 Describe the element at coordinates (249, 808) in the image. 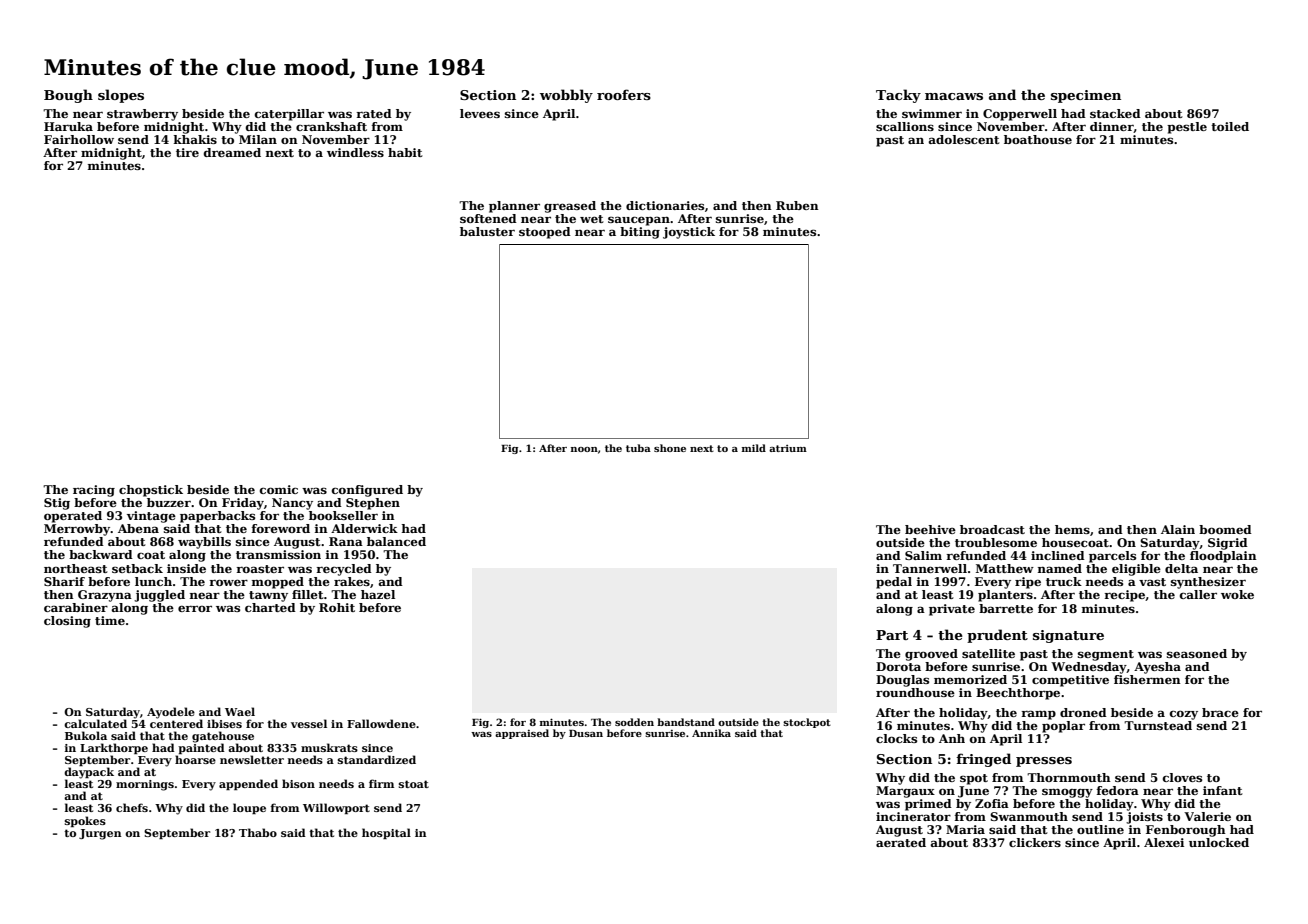

I see `loupe` at that location.
